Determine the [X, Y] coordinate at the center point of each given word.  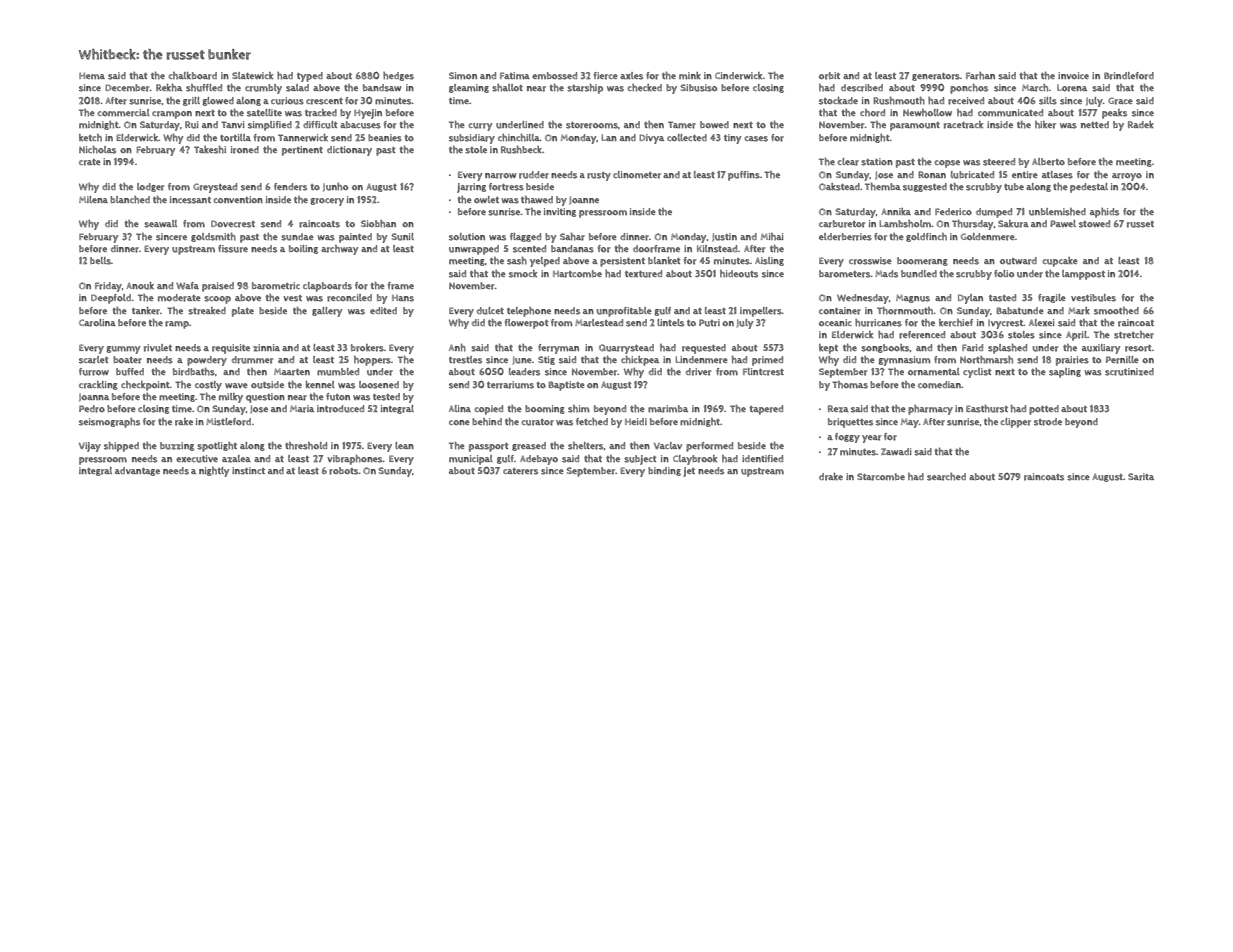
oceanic [835, 322]
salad [297, 88]
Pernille [1122, 360]
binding [664, 471]
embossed [554, 76]
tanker [146, 311]
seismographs [109, 423]
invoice [1073, 75]
